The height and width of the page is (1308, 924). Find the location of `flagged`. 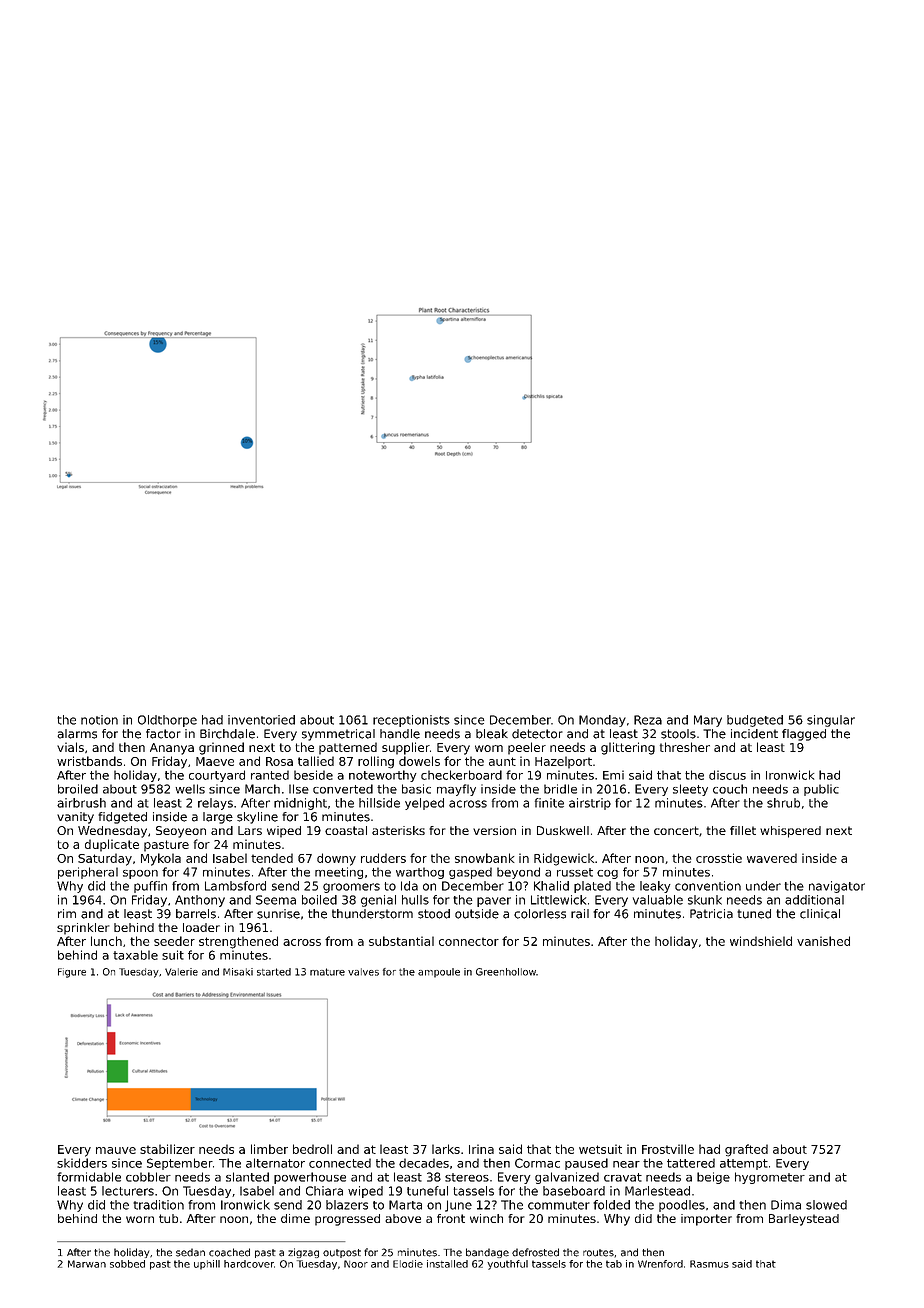

flagged is located at coordinates (804, 735).
